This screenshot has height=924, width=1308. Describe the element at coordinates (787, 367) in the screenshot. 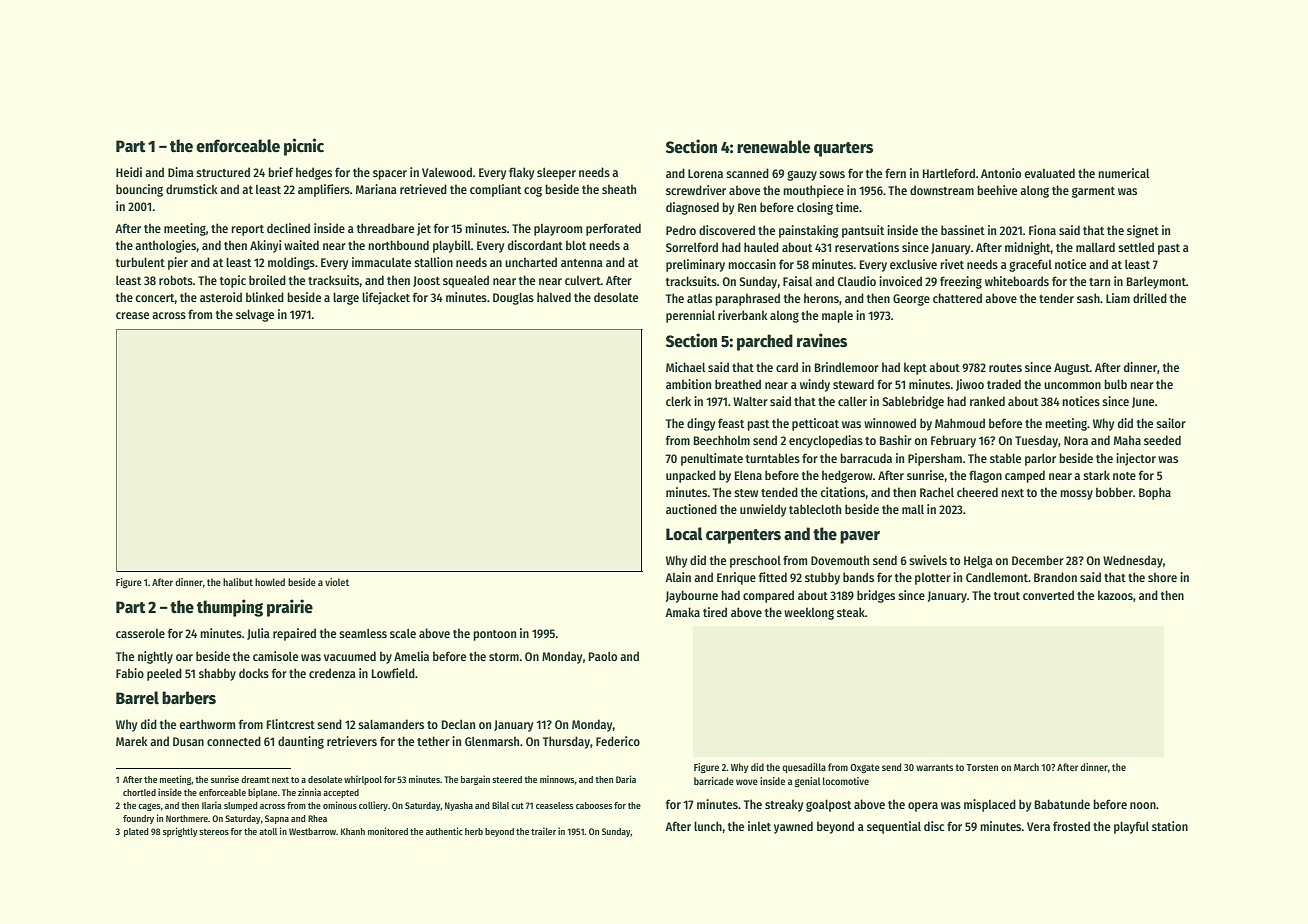

I see `card` at that location.
